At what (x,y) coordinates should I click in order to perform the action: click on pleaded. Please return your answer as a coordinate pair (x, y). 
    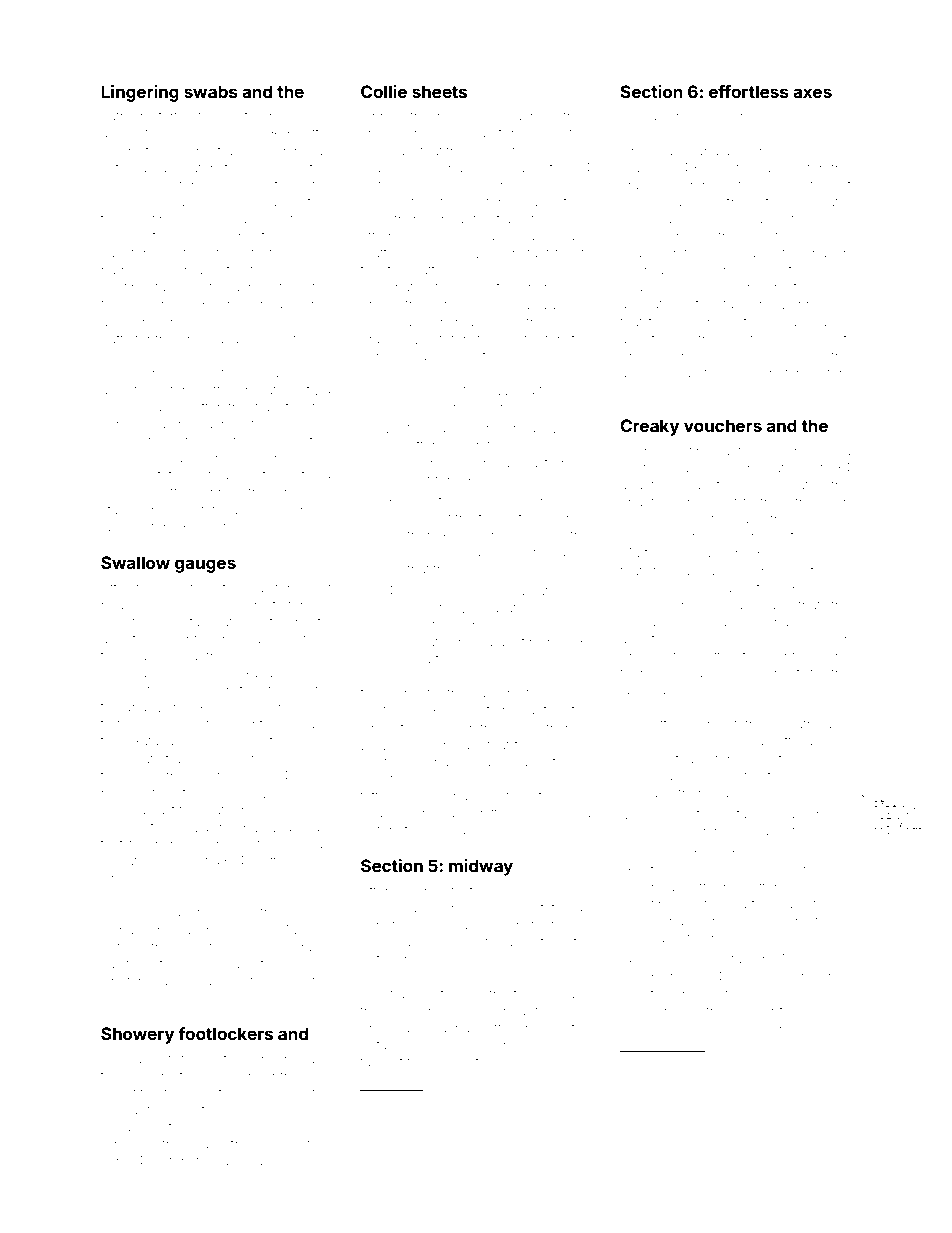
    Looking at the image, I should click on (738, 674).
